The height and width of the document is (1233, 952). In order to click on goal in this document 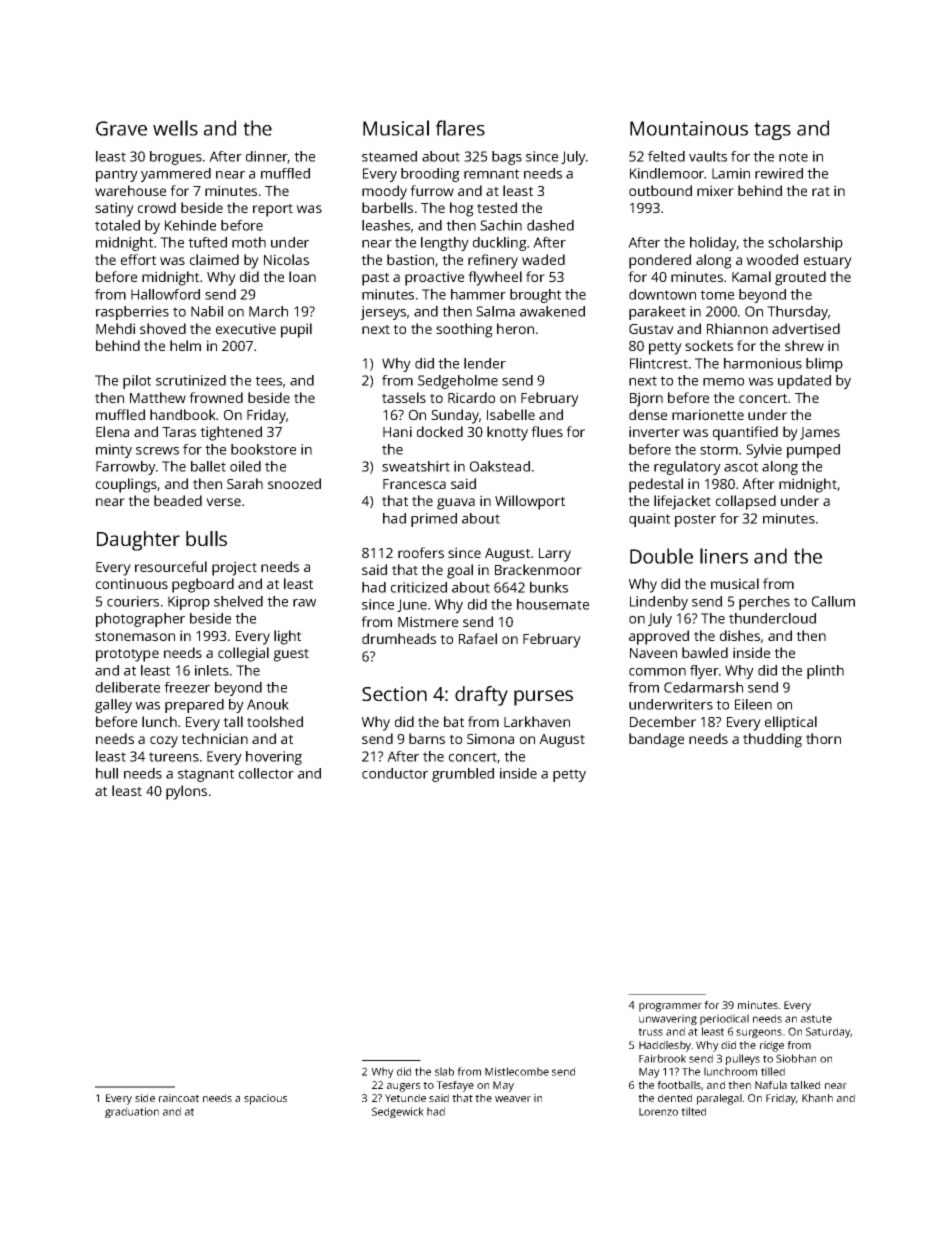, I will do `click(460, 571)`.
